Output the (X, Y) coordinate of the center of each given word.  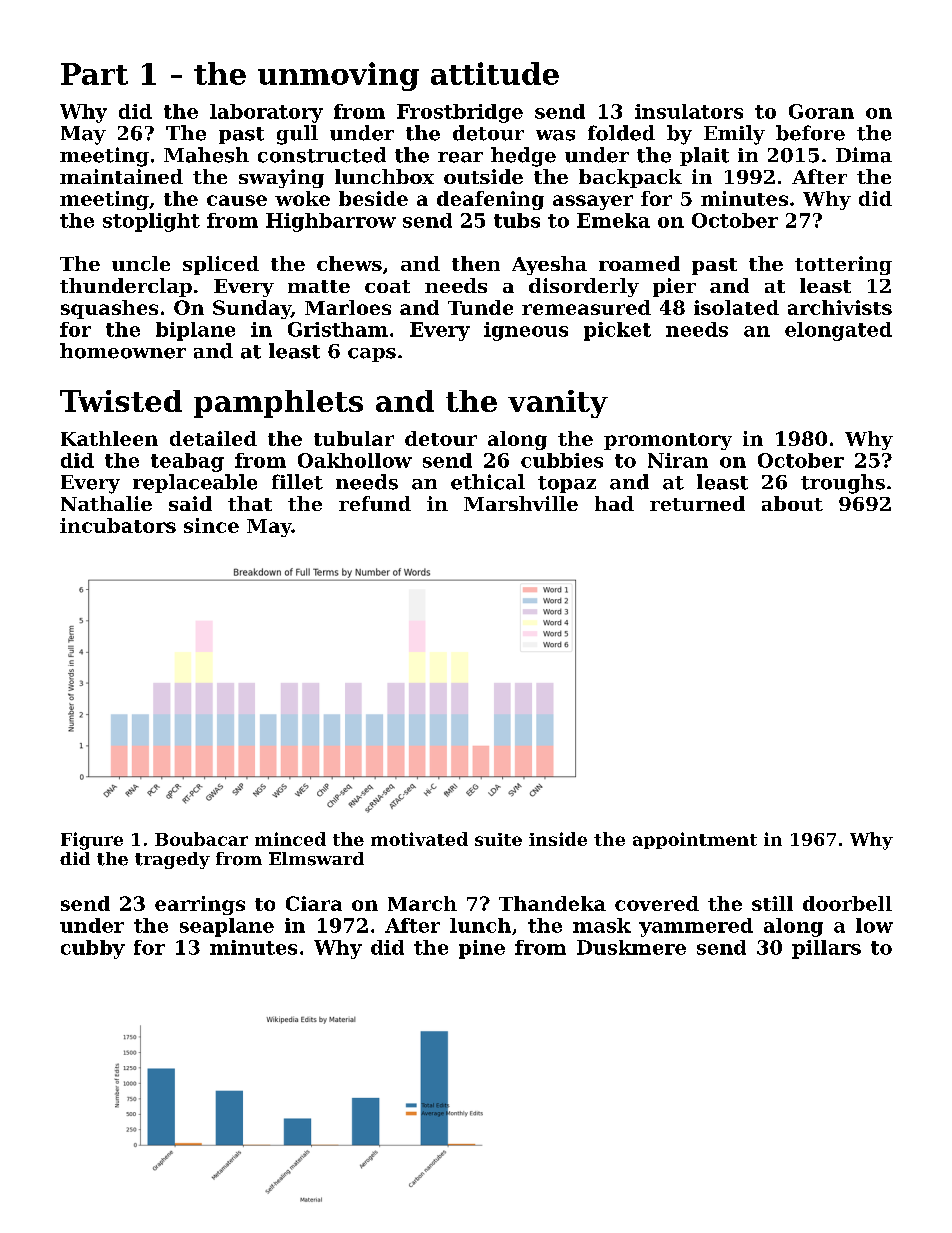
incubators (118, 525)
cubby (93, 949)
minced (290, 839)
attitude (495, 73)
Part (94, 74)
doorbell (847, 903)
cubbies (562, 460)
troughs (843, 484)
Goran (821, 111)
